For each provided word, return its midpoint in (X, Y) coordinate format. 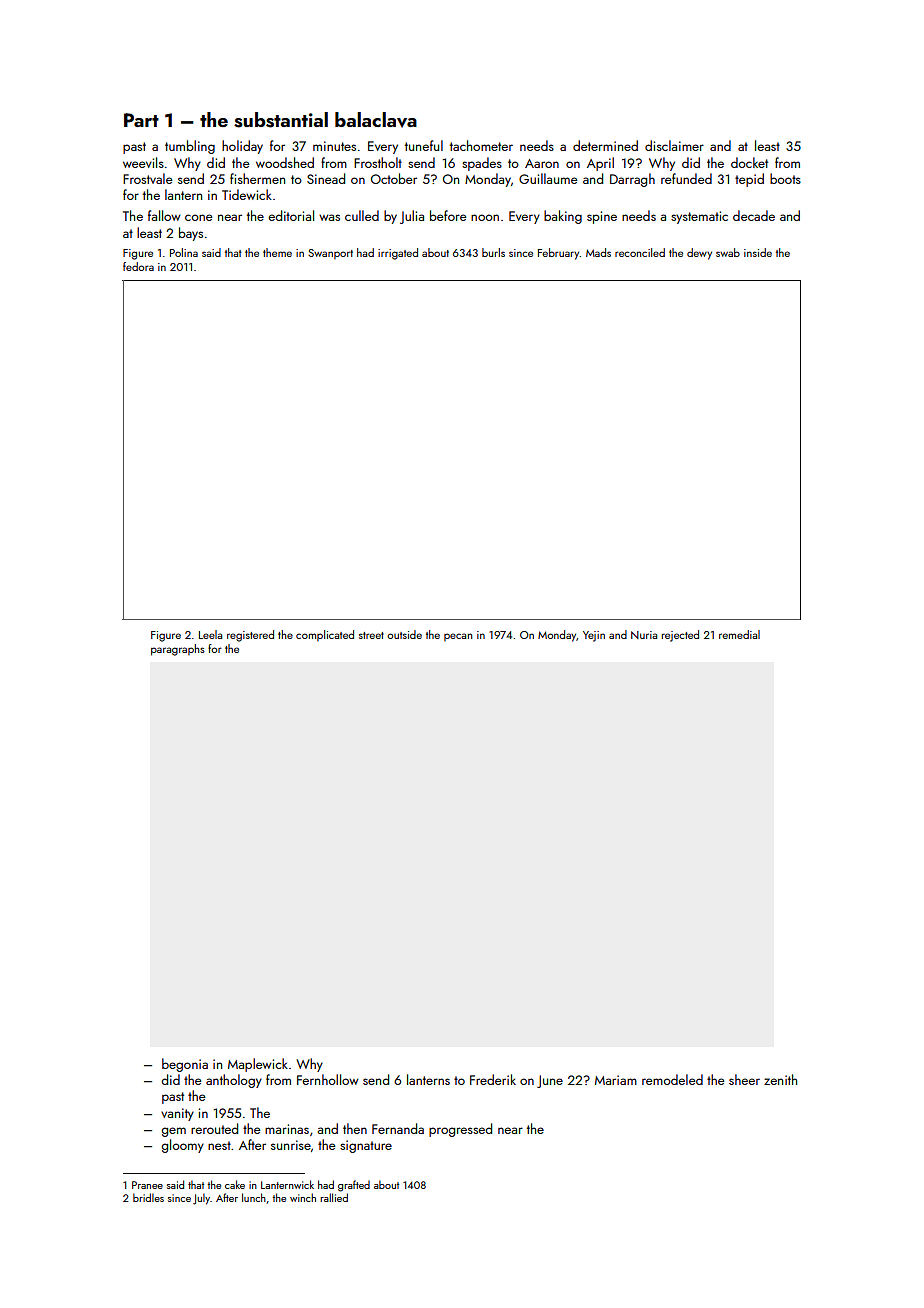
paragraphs (178, 650)
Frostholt (378, 162)
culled (362, 215)
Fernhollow (328, 1079)
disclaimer (674, 145)
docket (749, 162)
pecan (458, 637)
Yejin (594, 636)
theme (277, 252)
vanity (177, 1114)
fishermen (257, 178)
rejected (680, 636)
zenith (780, 1079)
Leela (210, 634)
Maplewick (258, 1065)
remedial (739, 634)
